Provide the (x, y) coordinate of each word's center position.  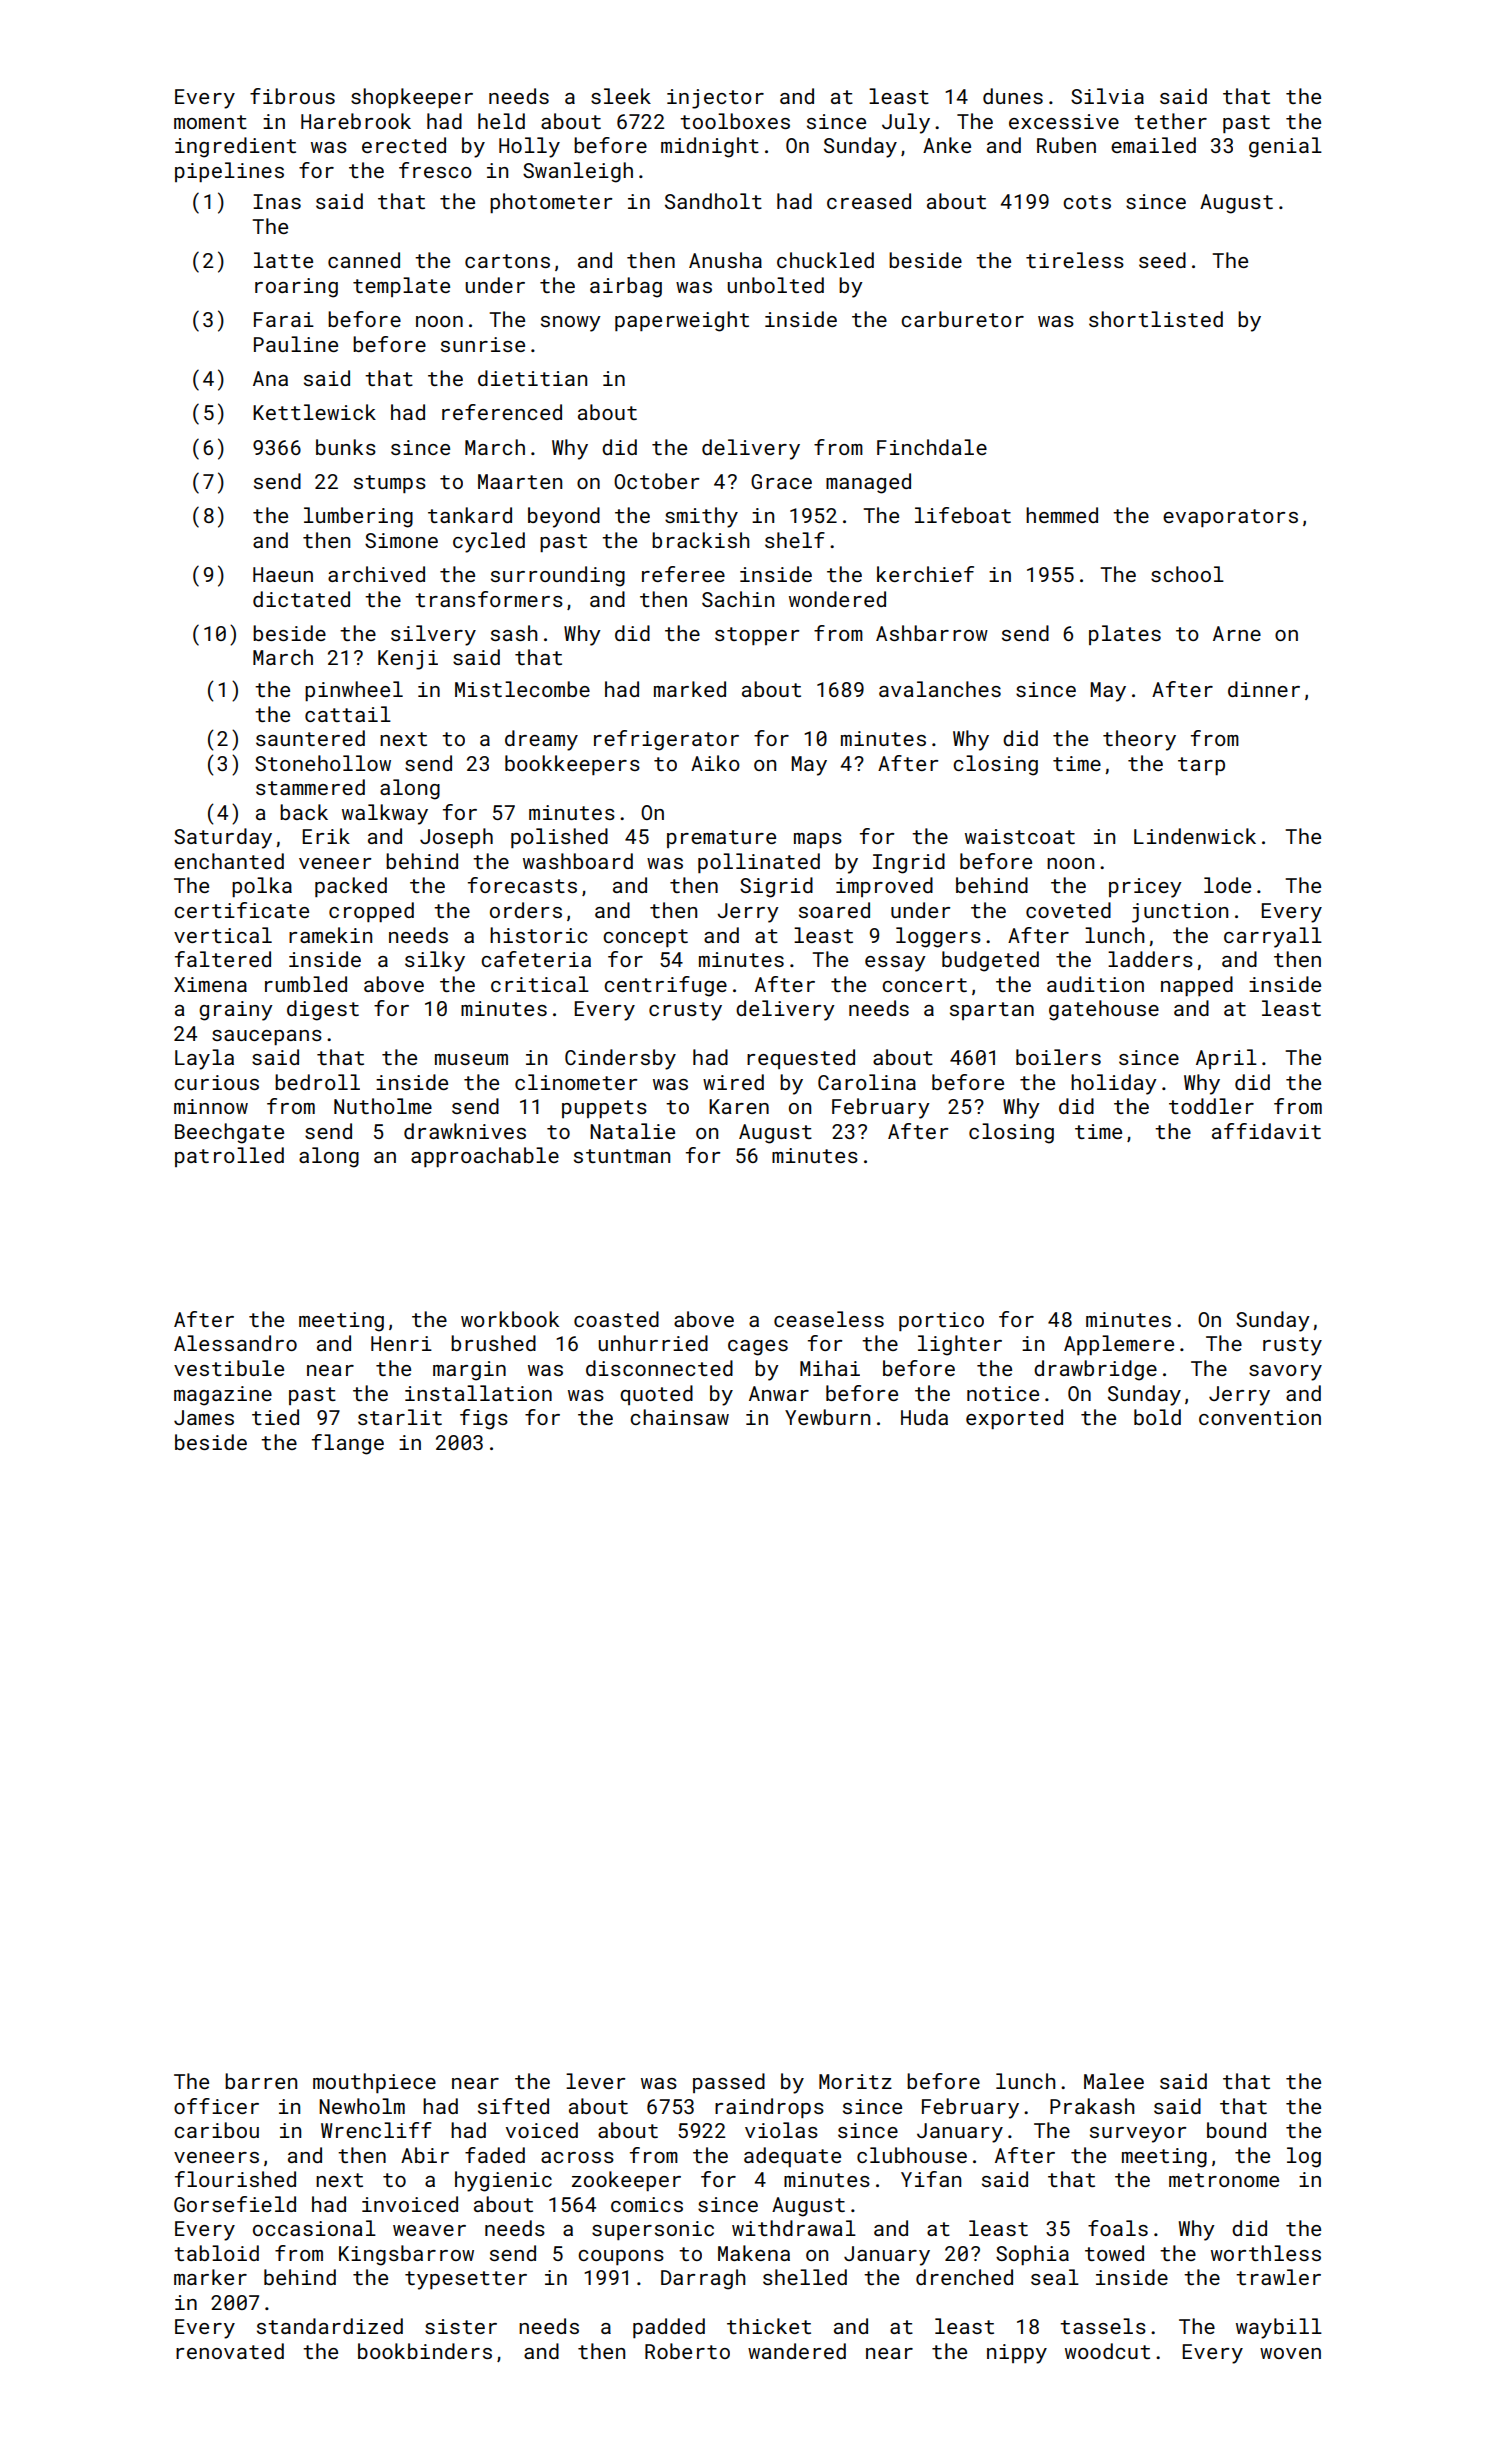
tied (275, 1417)
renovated (230, 2351)
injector (715, 99)
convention (1260, 1417)
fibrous (292, 96)
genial (1285, 147)
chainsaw (679, 1417)
